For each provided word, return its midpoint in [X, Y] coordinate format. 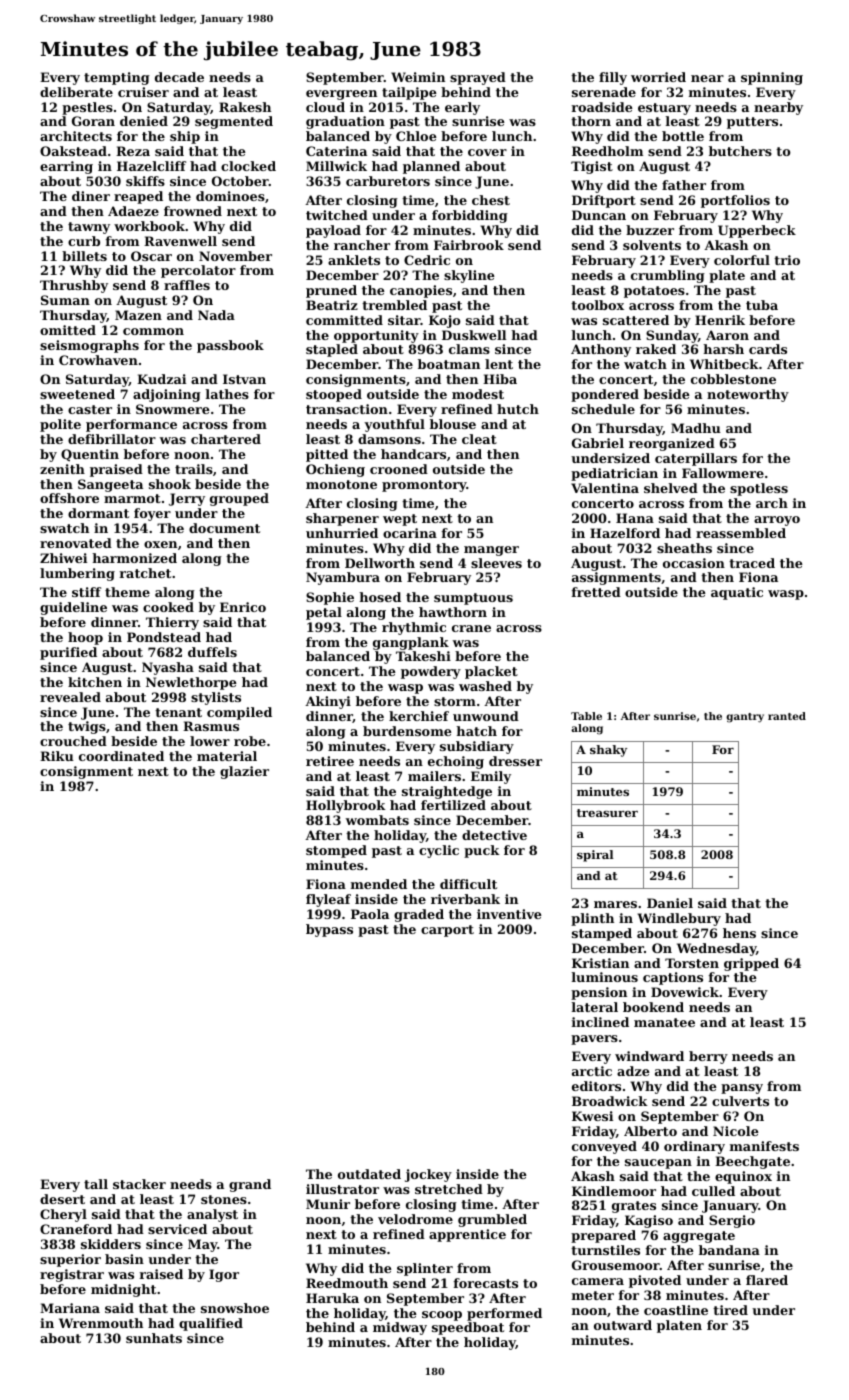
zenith [62, 469]
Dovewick [685, 992]
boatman [449, 364]
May [203, 1245]
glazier [244, 772]
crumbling [668, 276]
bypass [329, 930]
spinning [772, 78]
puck [482, 851]
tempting [117, 78]
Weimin [418, 77]
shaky [608, 751]
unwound [486, 716]
